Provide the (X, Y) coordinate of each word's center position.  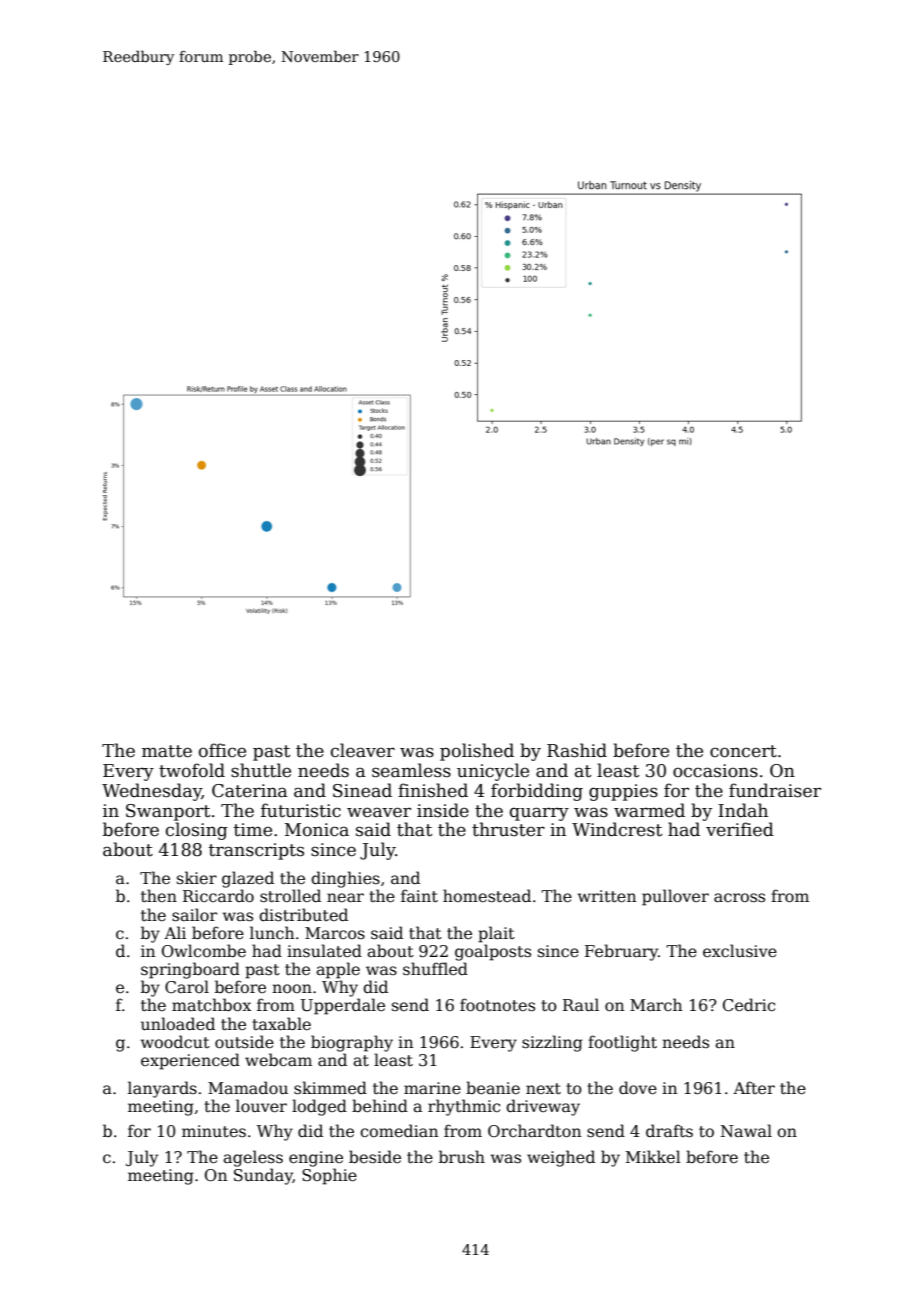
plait (496, 934)
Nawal (746, 1130)
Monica (317, 830)
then (159, 895)
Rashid (577, 750)
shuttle (261, 770)
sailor (194, 915)
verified (740, 829)
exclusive (740, 951)
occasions (715, 771)
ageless (253, 1158)
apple (338, 970)
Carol (187, 986)
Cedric (749, 1005)
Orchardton (534, 1131)
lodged (319, 1107)
